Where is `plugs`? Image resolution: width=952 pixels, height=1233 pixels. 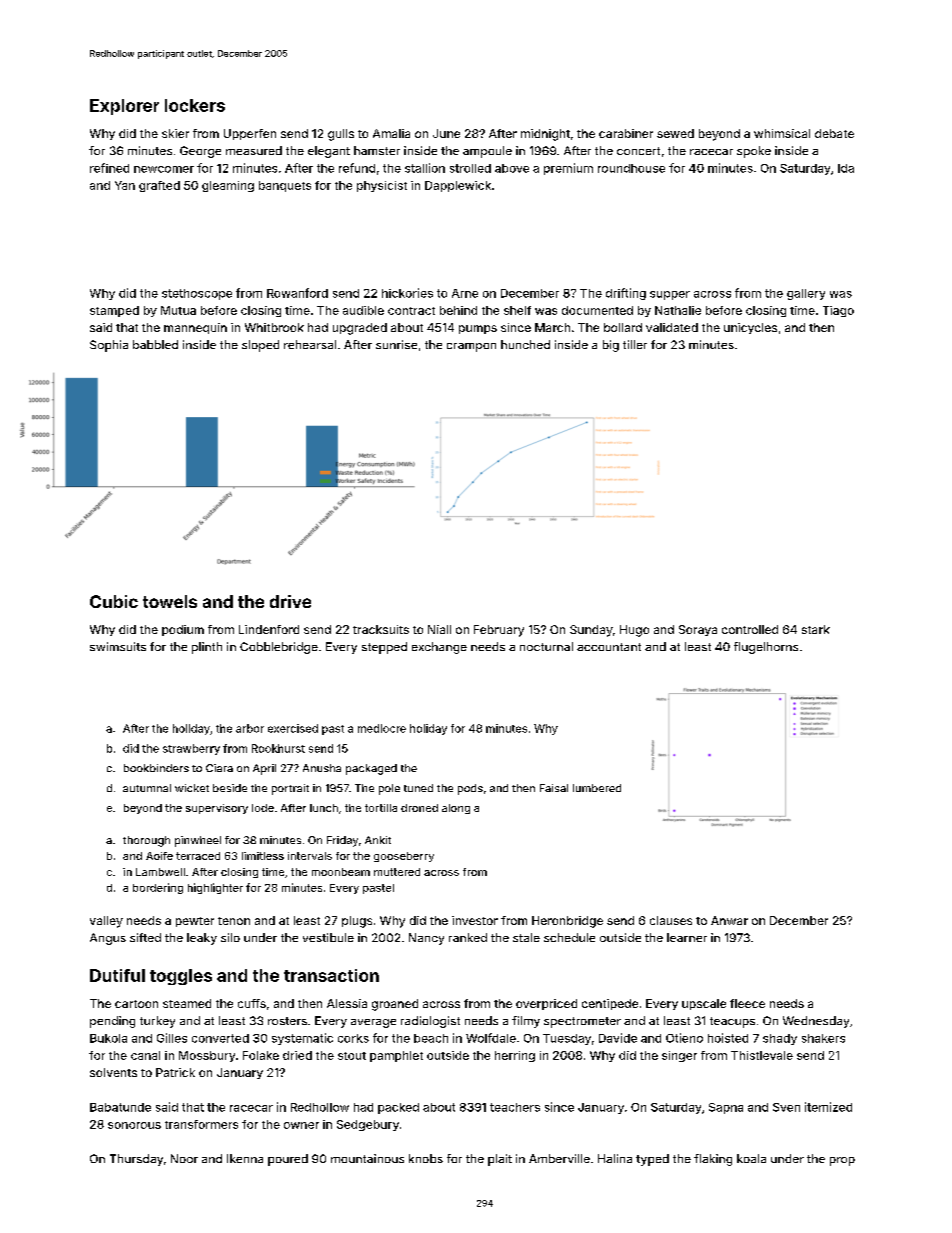 plugs is located at coordinates (357, 922).
